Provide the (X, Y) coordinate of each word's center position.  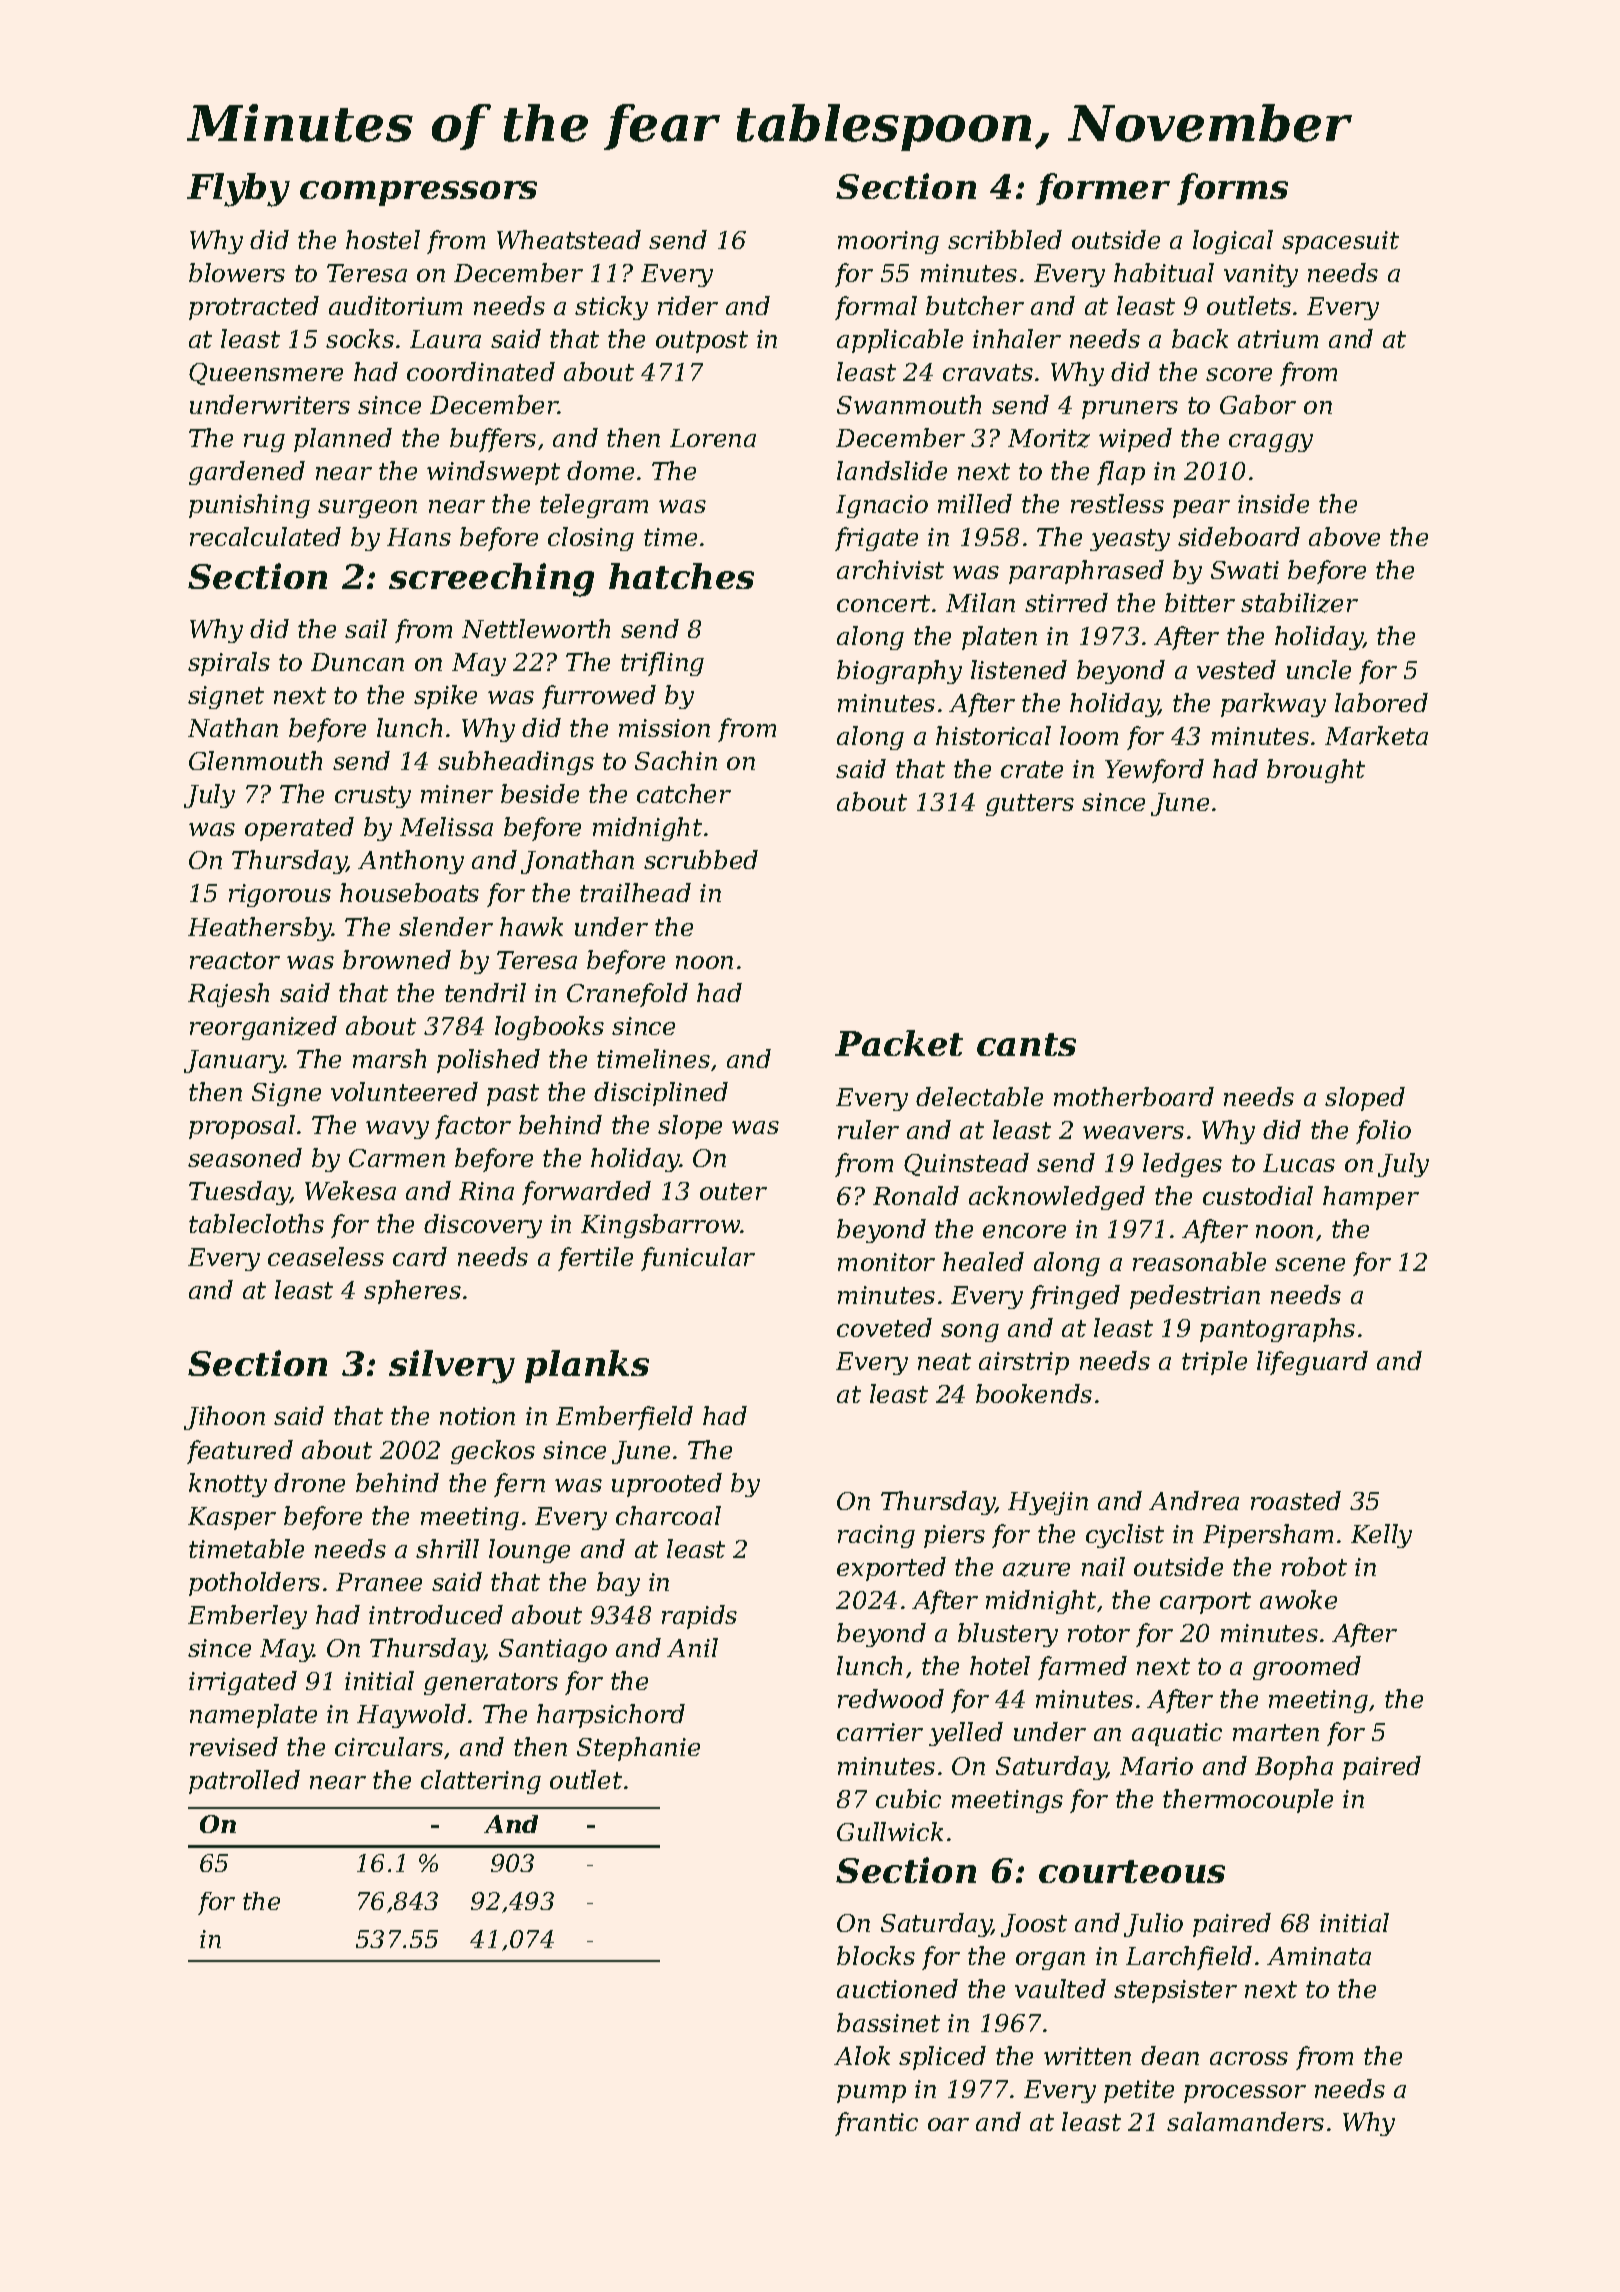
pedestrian (1195, 1297)
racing (876, 1536)
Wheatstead (569, 239)
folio (1383, 1132)
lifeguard (1312, 1363)
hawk (531, 926)
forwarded (586, 1193)
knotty (228, 1485)
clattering (481, 1782)
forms (1232, 189)
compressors (418, 193)
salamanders (1245, 2121)
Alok (862, 2055)
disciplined (661, 1094)
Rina (486, 1191)
